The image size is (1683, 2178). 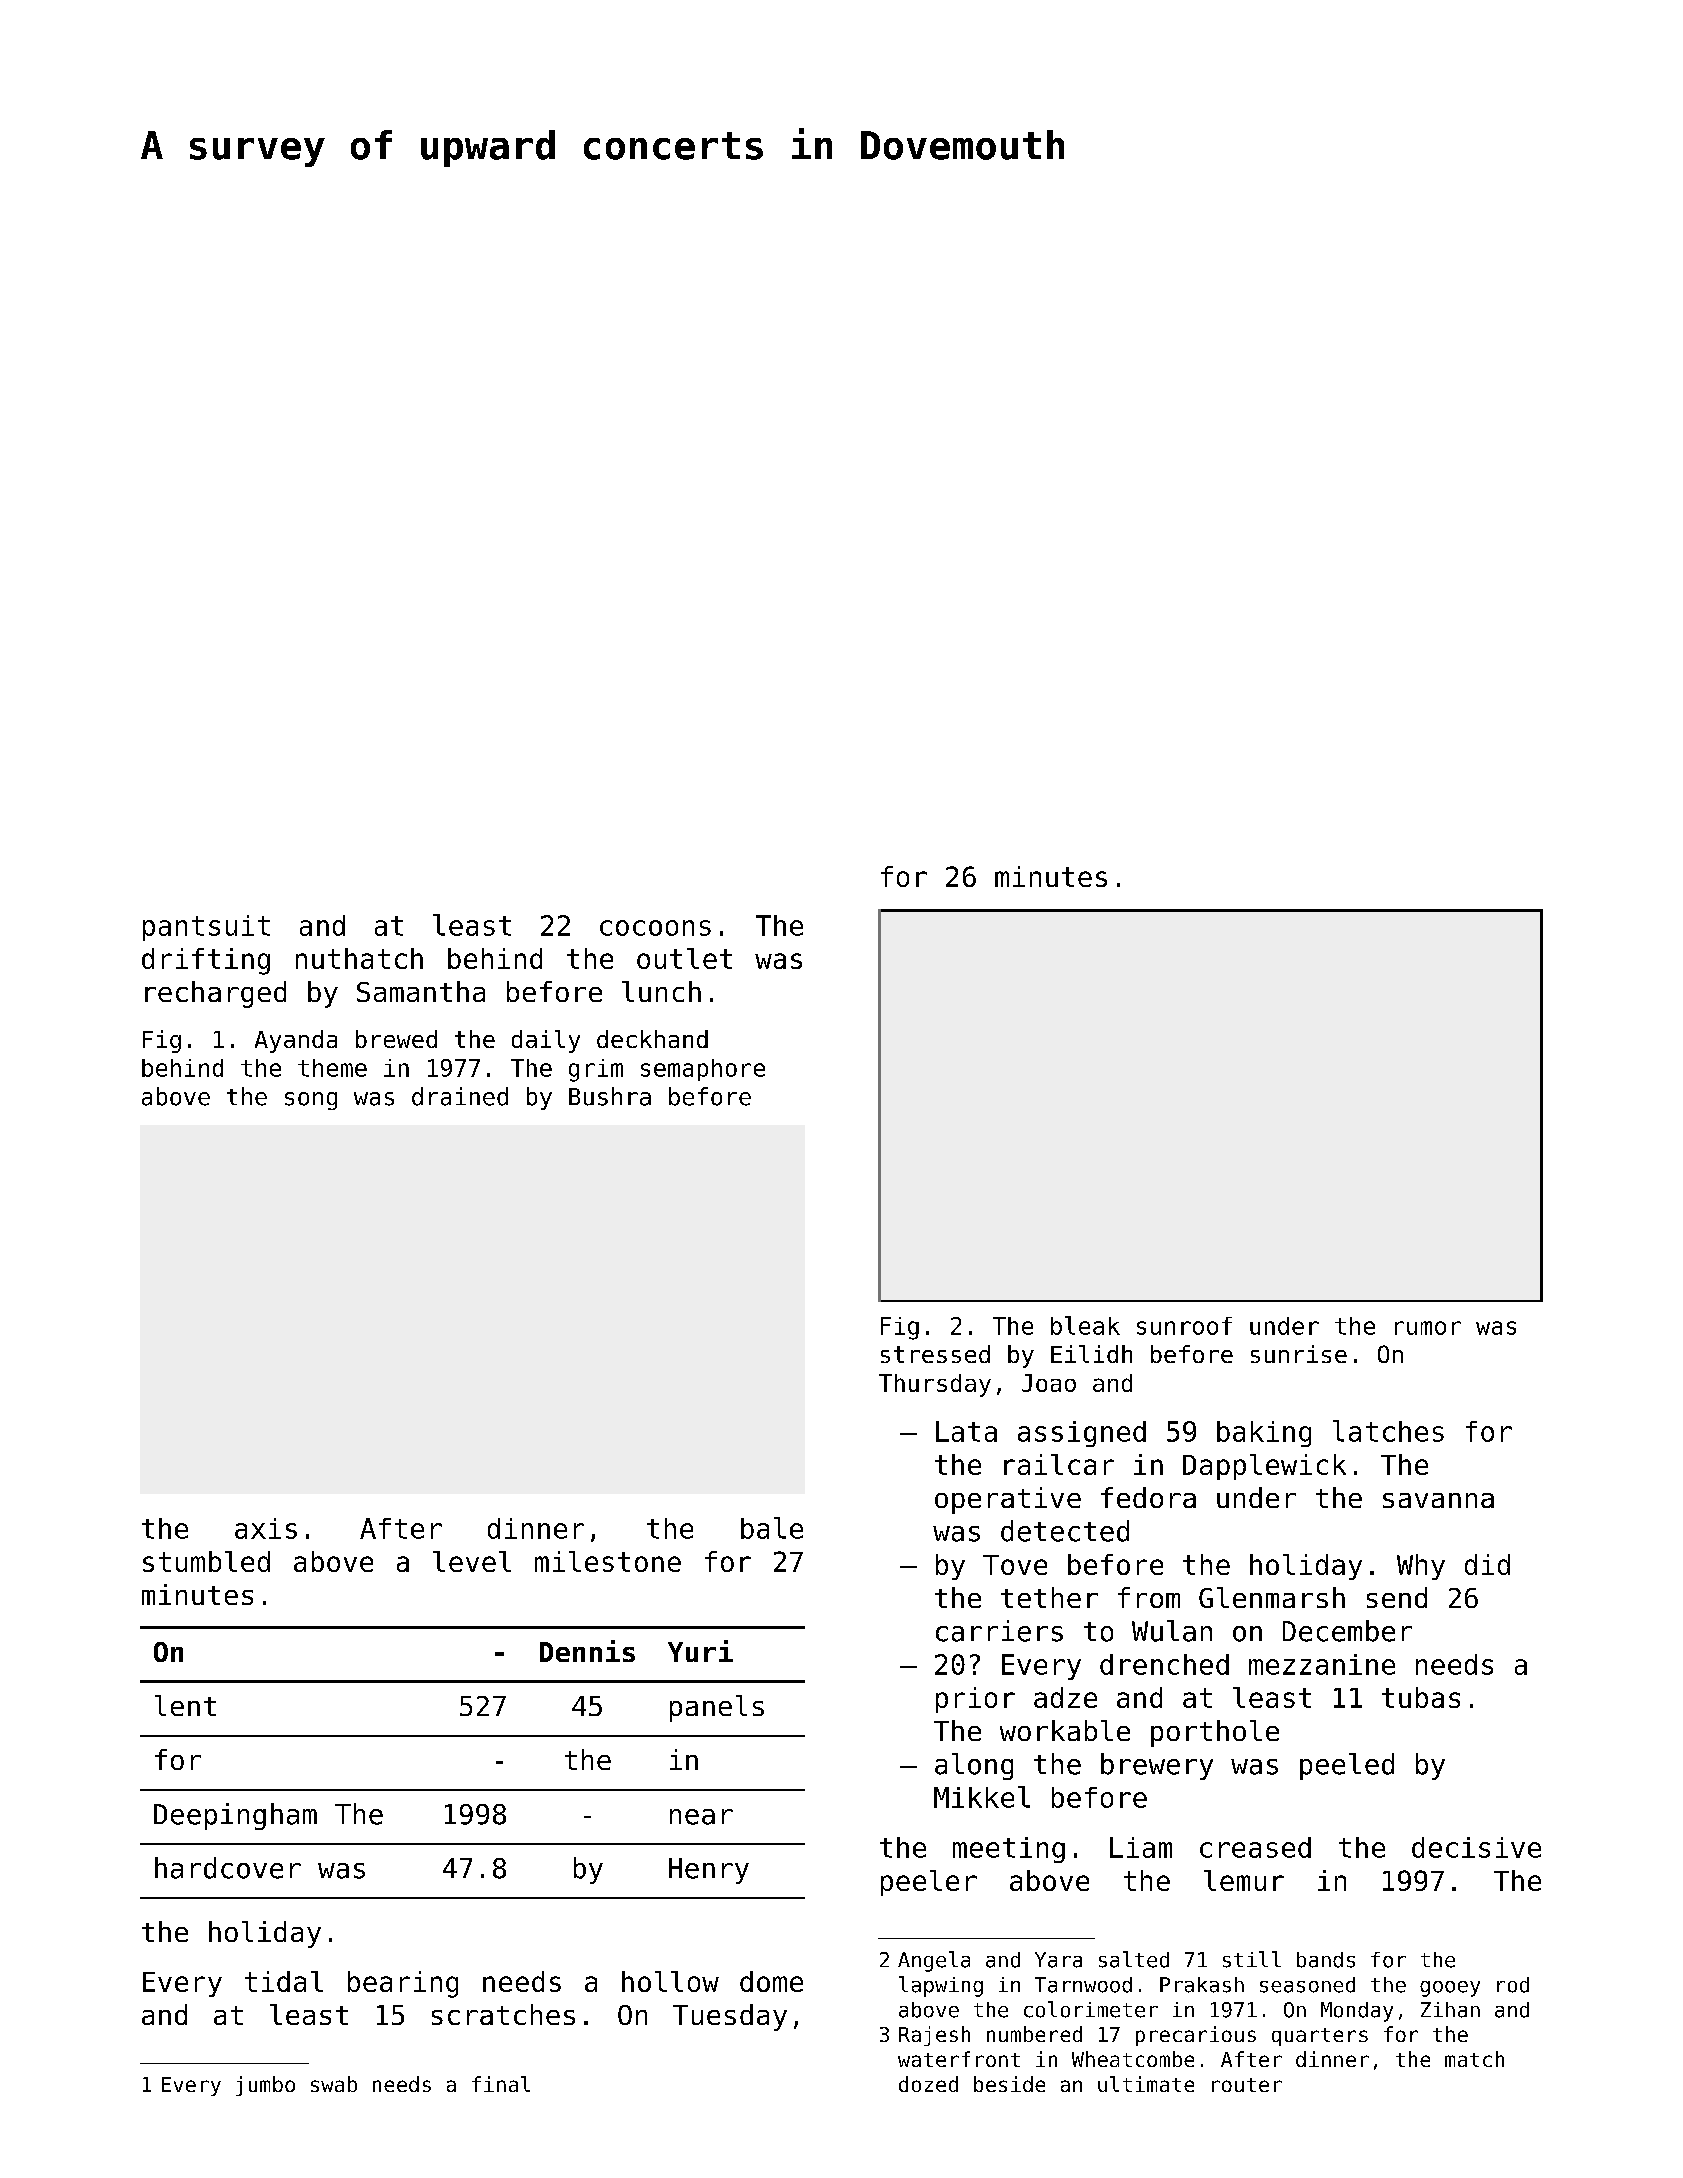 I want to click on song, so click(x=311, y=1101).
